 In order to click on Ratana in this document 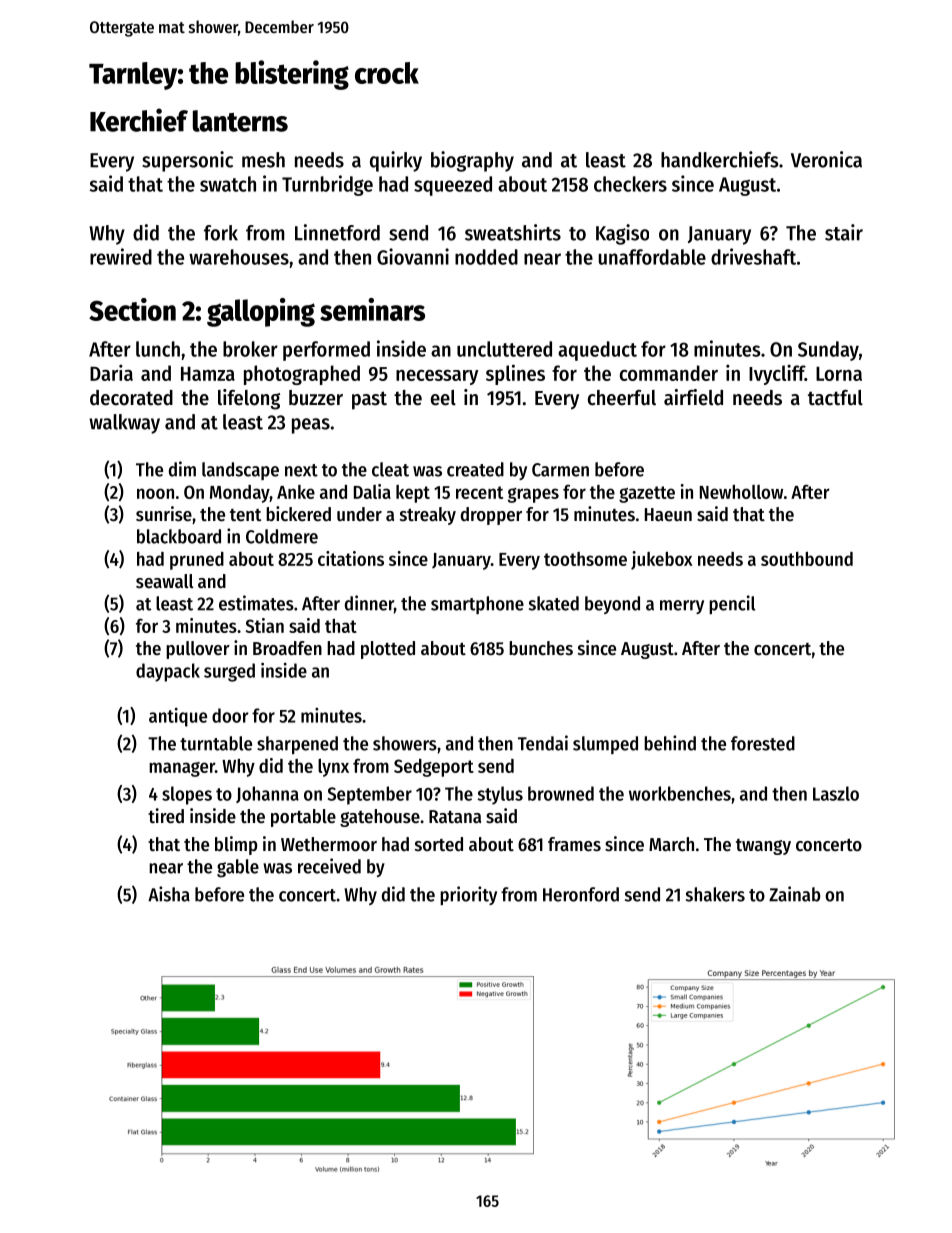, I will do `click(455, 816)`.
